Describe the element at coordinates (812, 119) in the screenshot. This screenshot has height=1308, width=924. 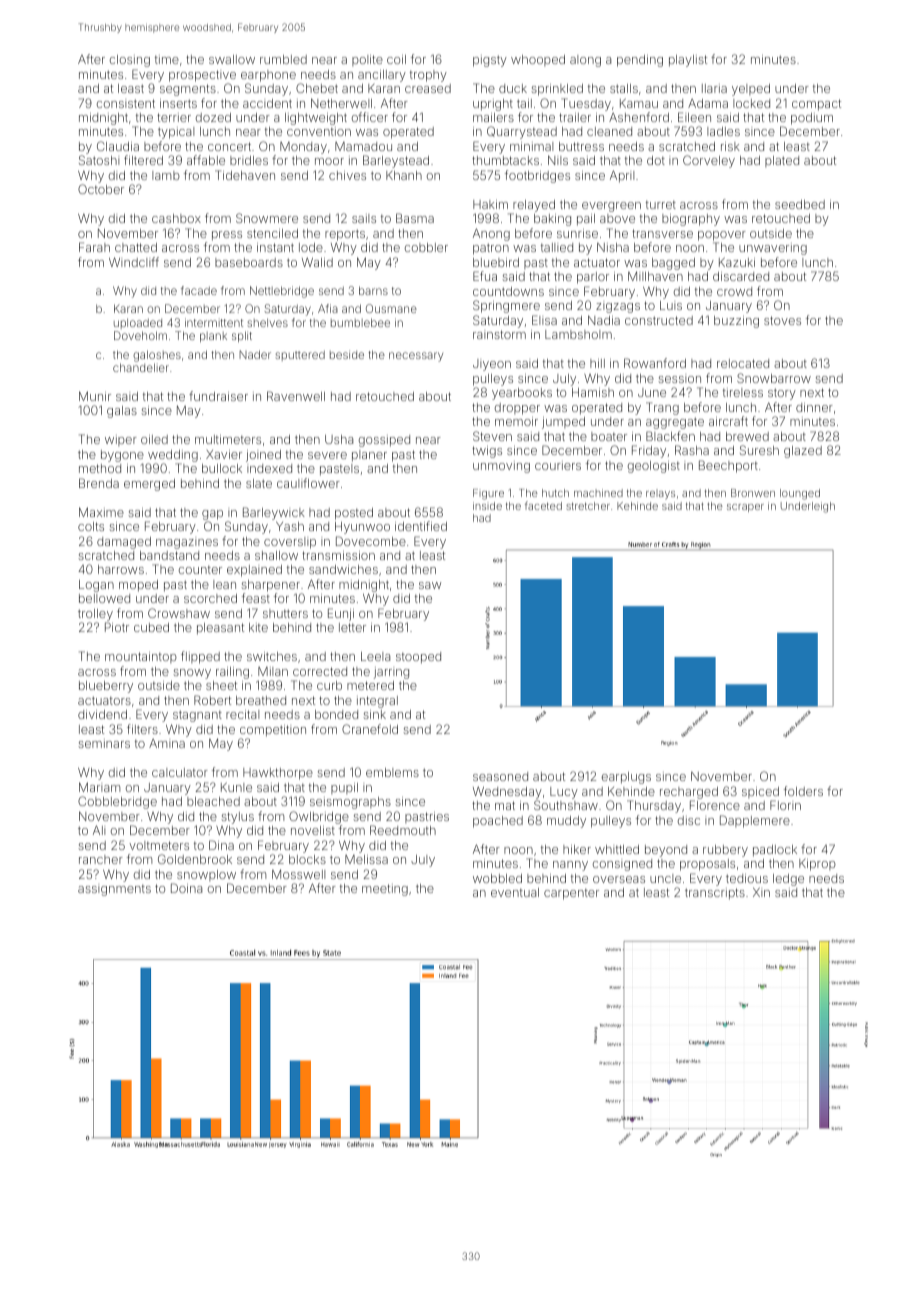
I see `podium` at that location.
